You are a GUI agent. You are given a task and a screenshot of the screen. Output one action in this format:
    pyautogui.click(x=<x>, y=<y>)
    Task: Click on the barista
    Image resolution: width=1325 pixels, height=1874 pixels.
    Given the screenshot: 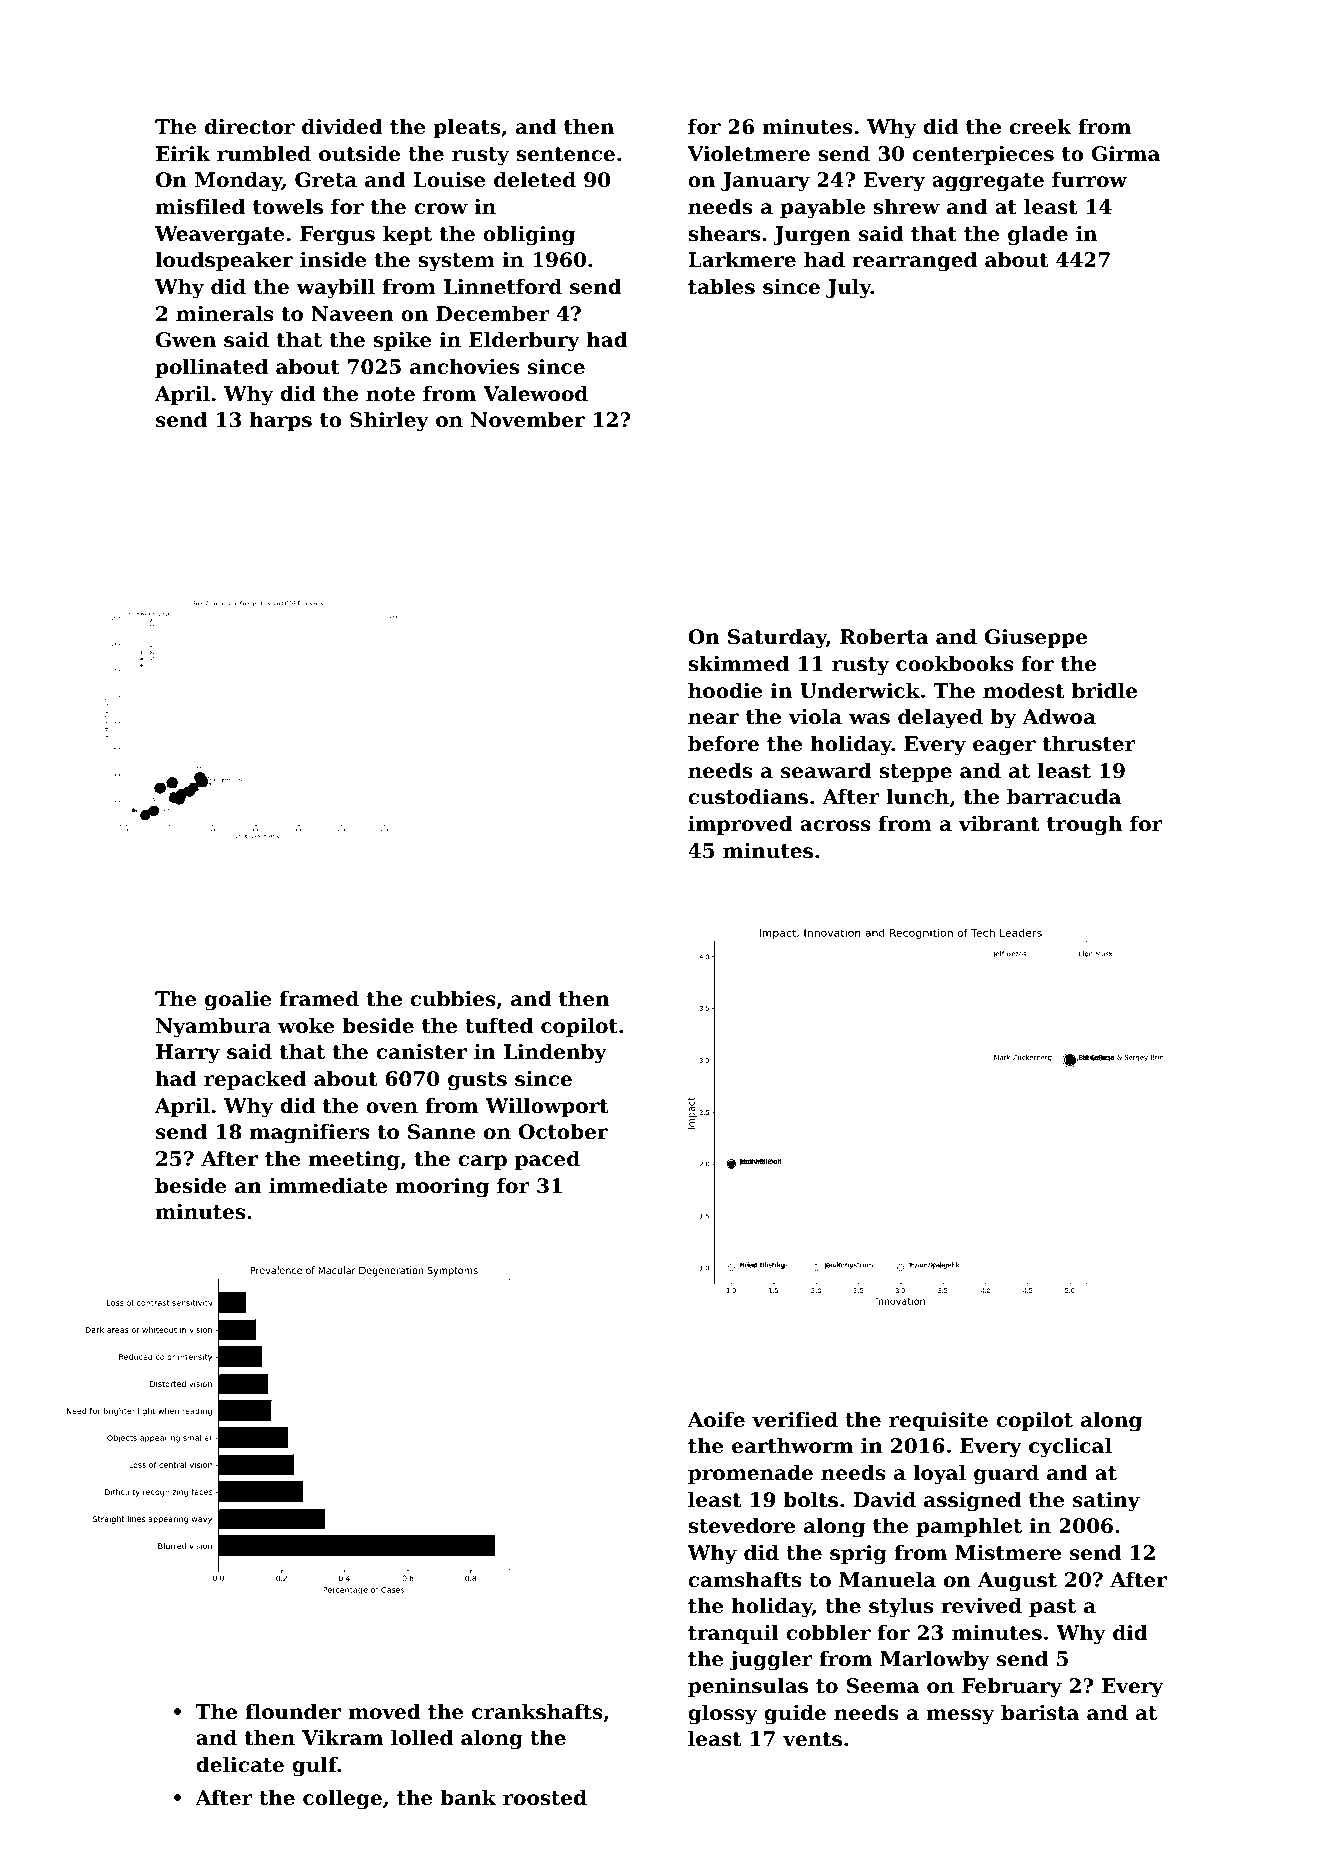 What is the action you would take?
    pyautogui.click(x=1040, y=1713)
